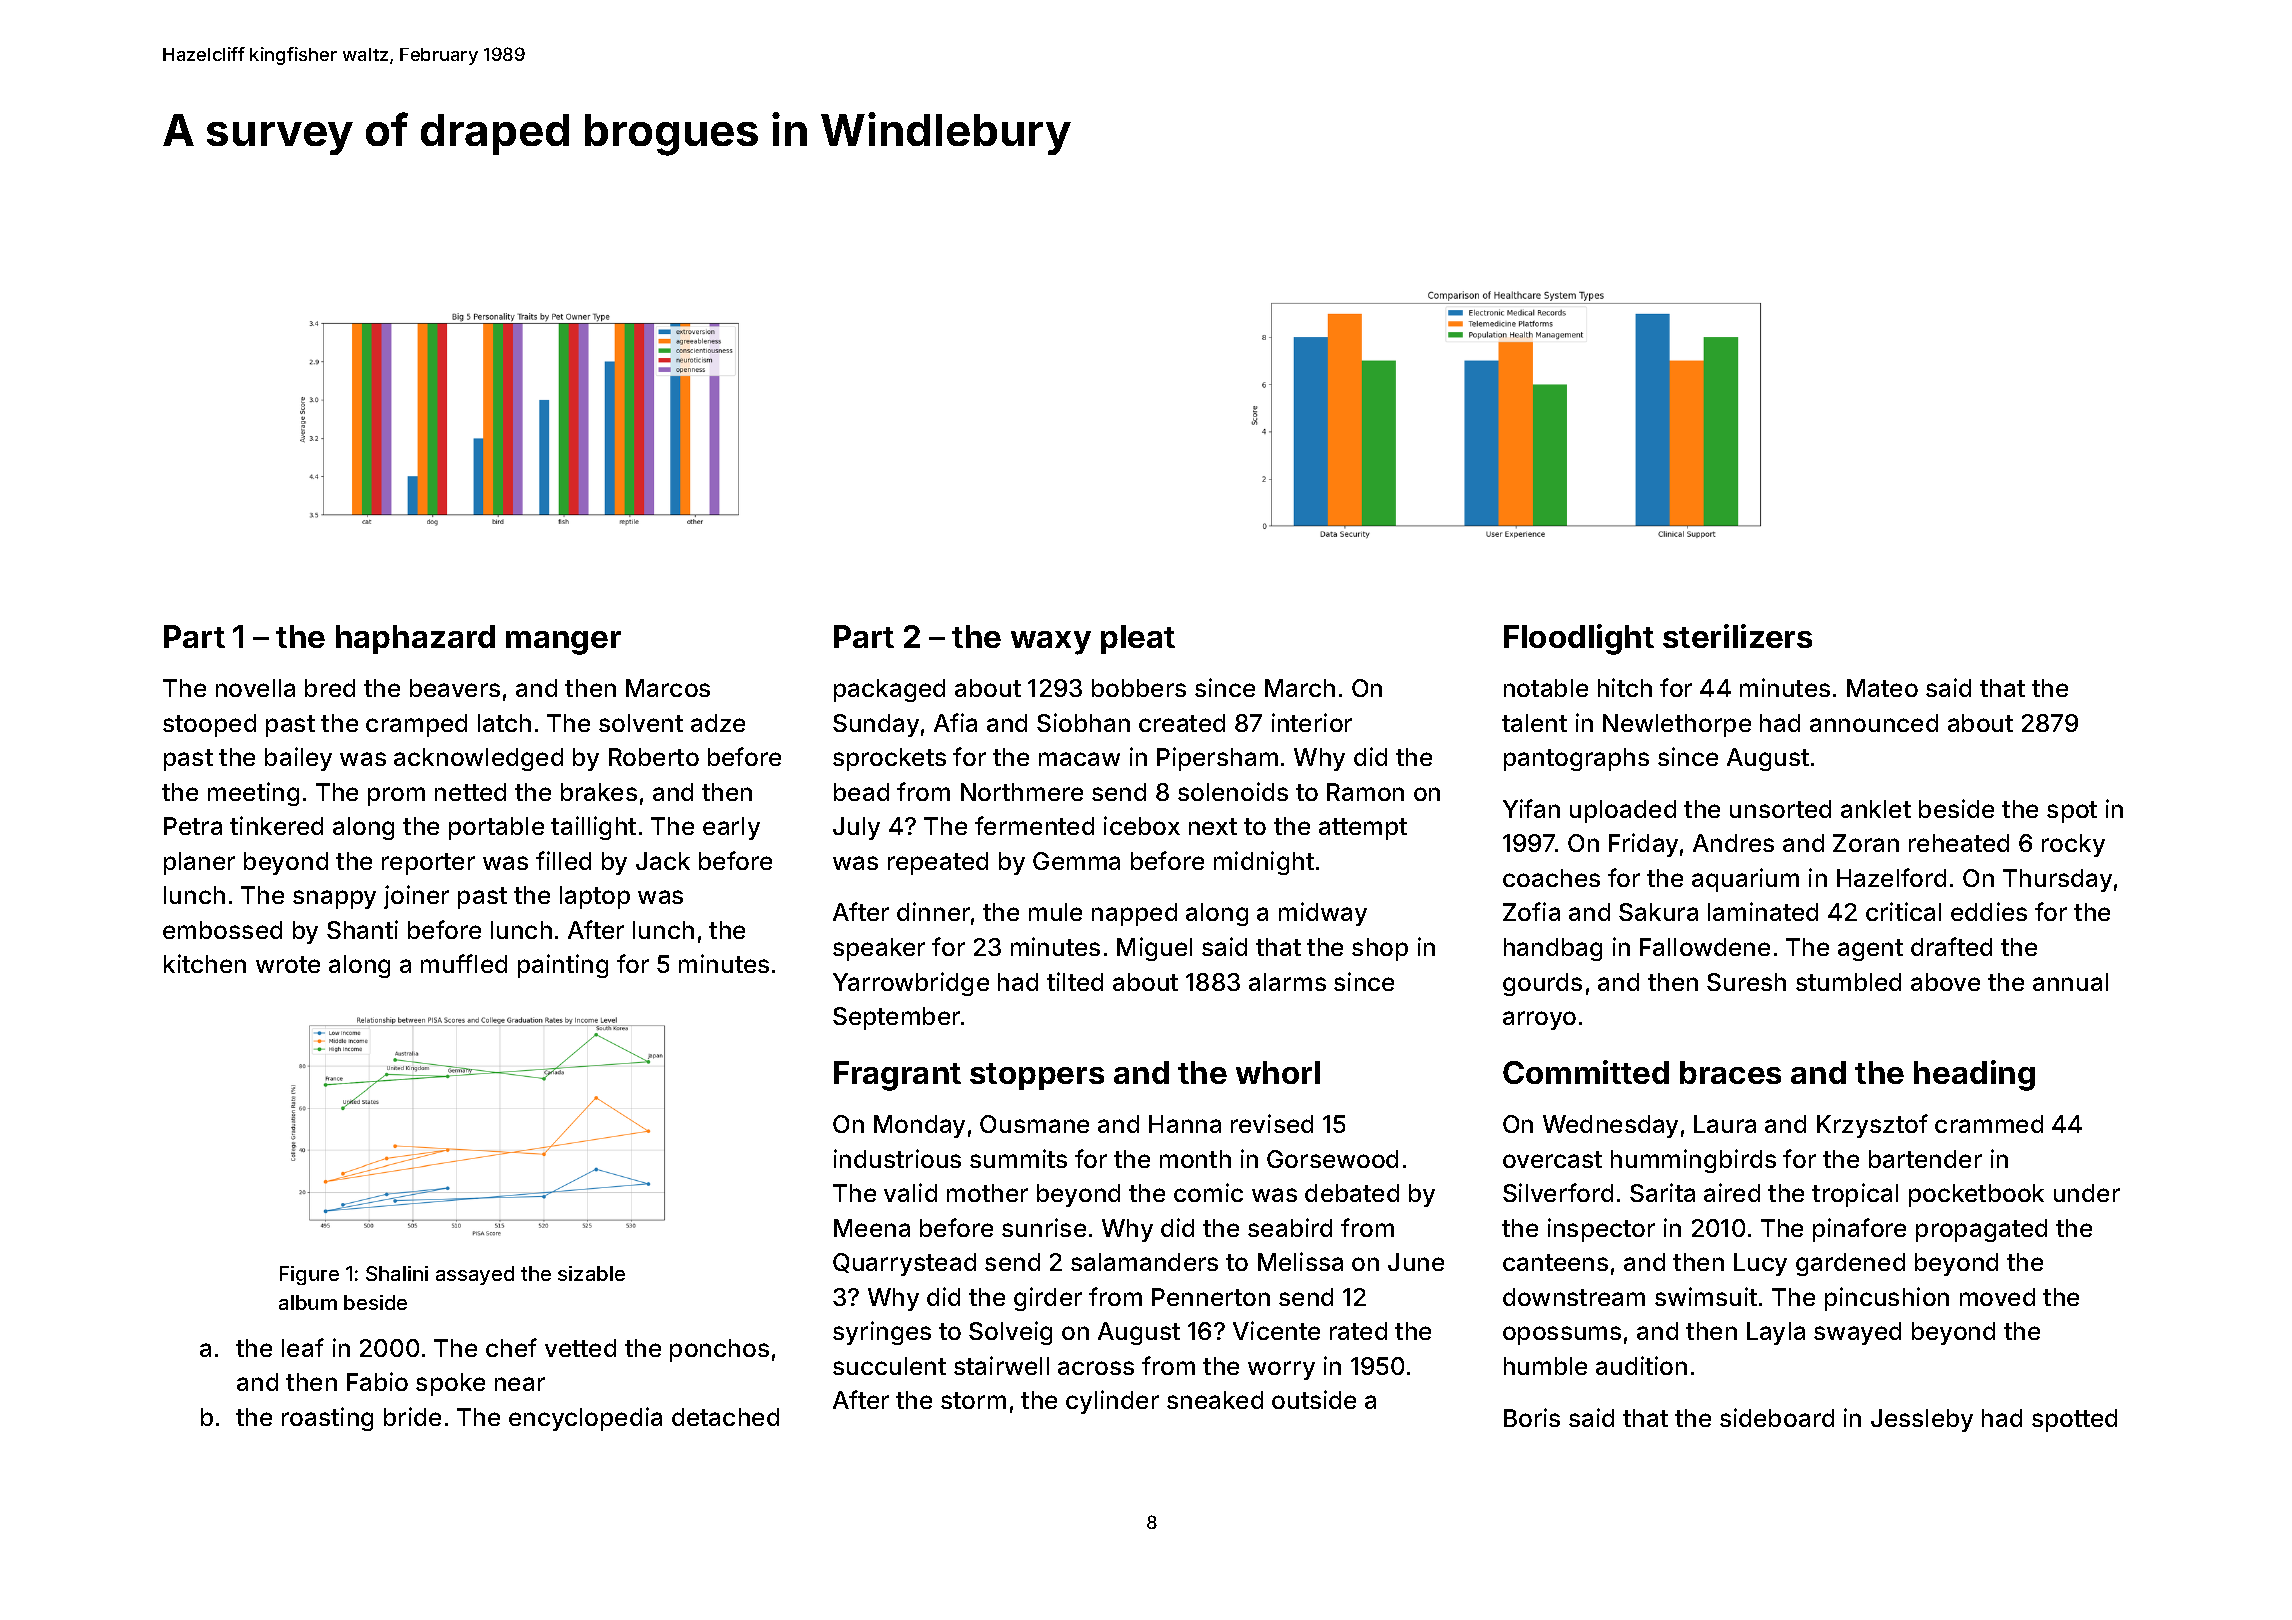 The height and width of the screenshot is (1620, 2292). I want to click on sterilizers, so click(1737, 636).
